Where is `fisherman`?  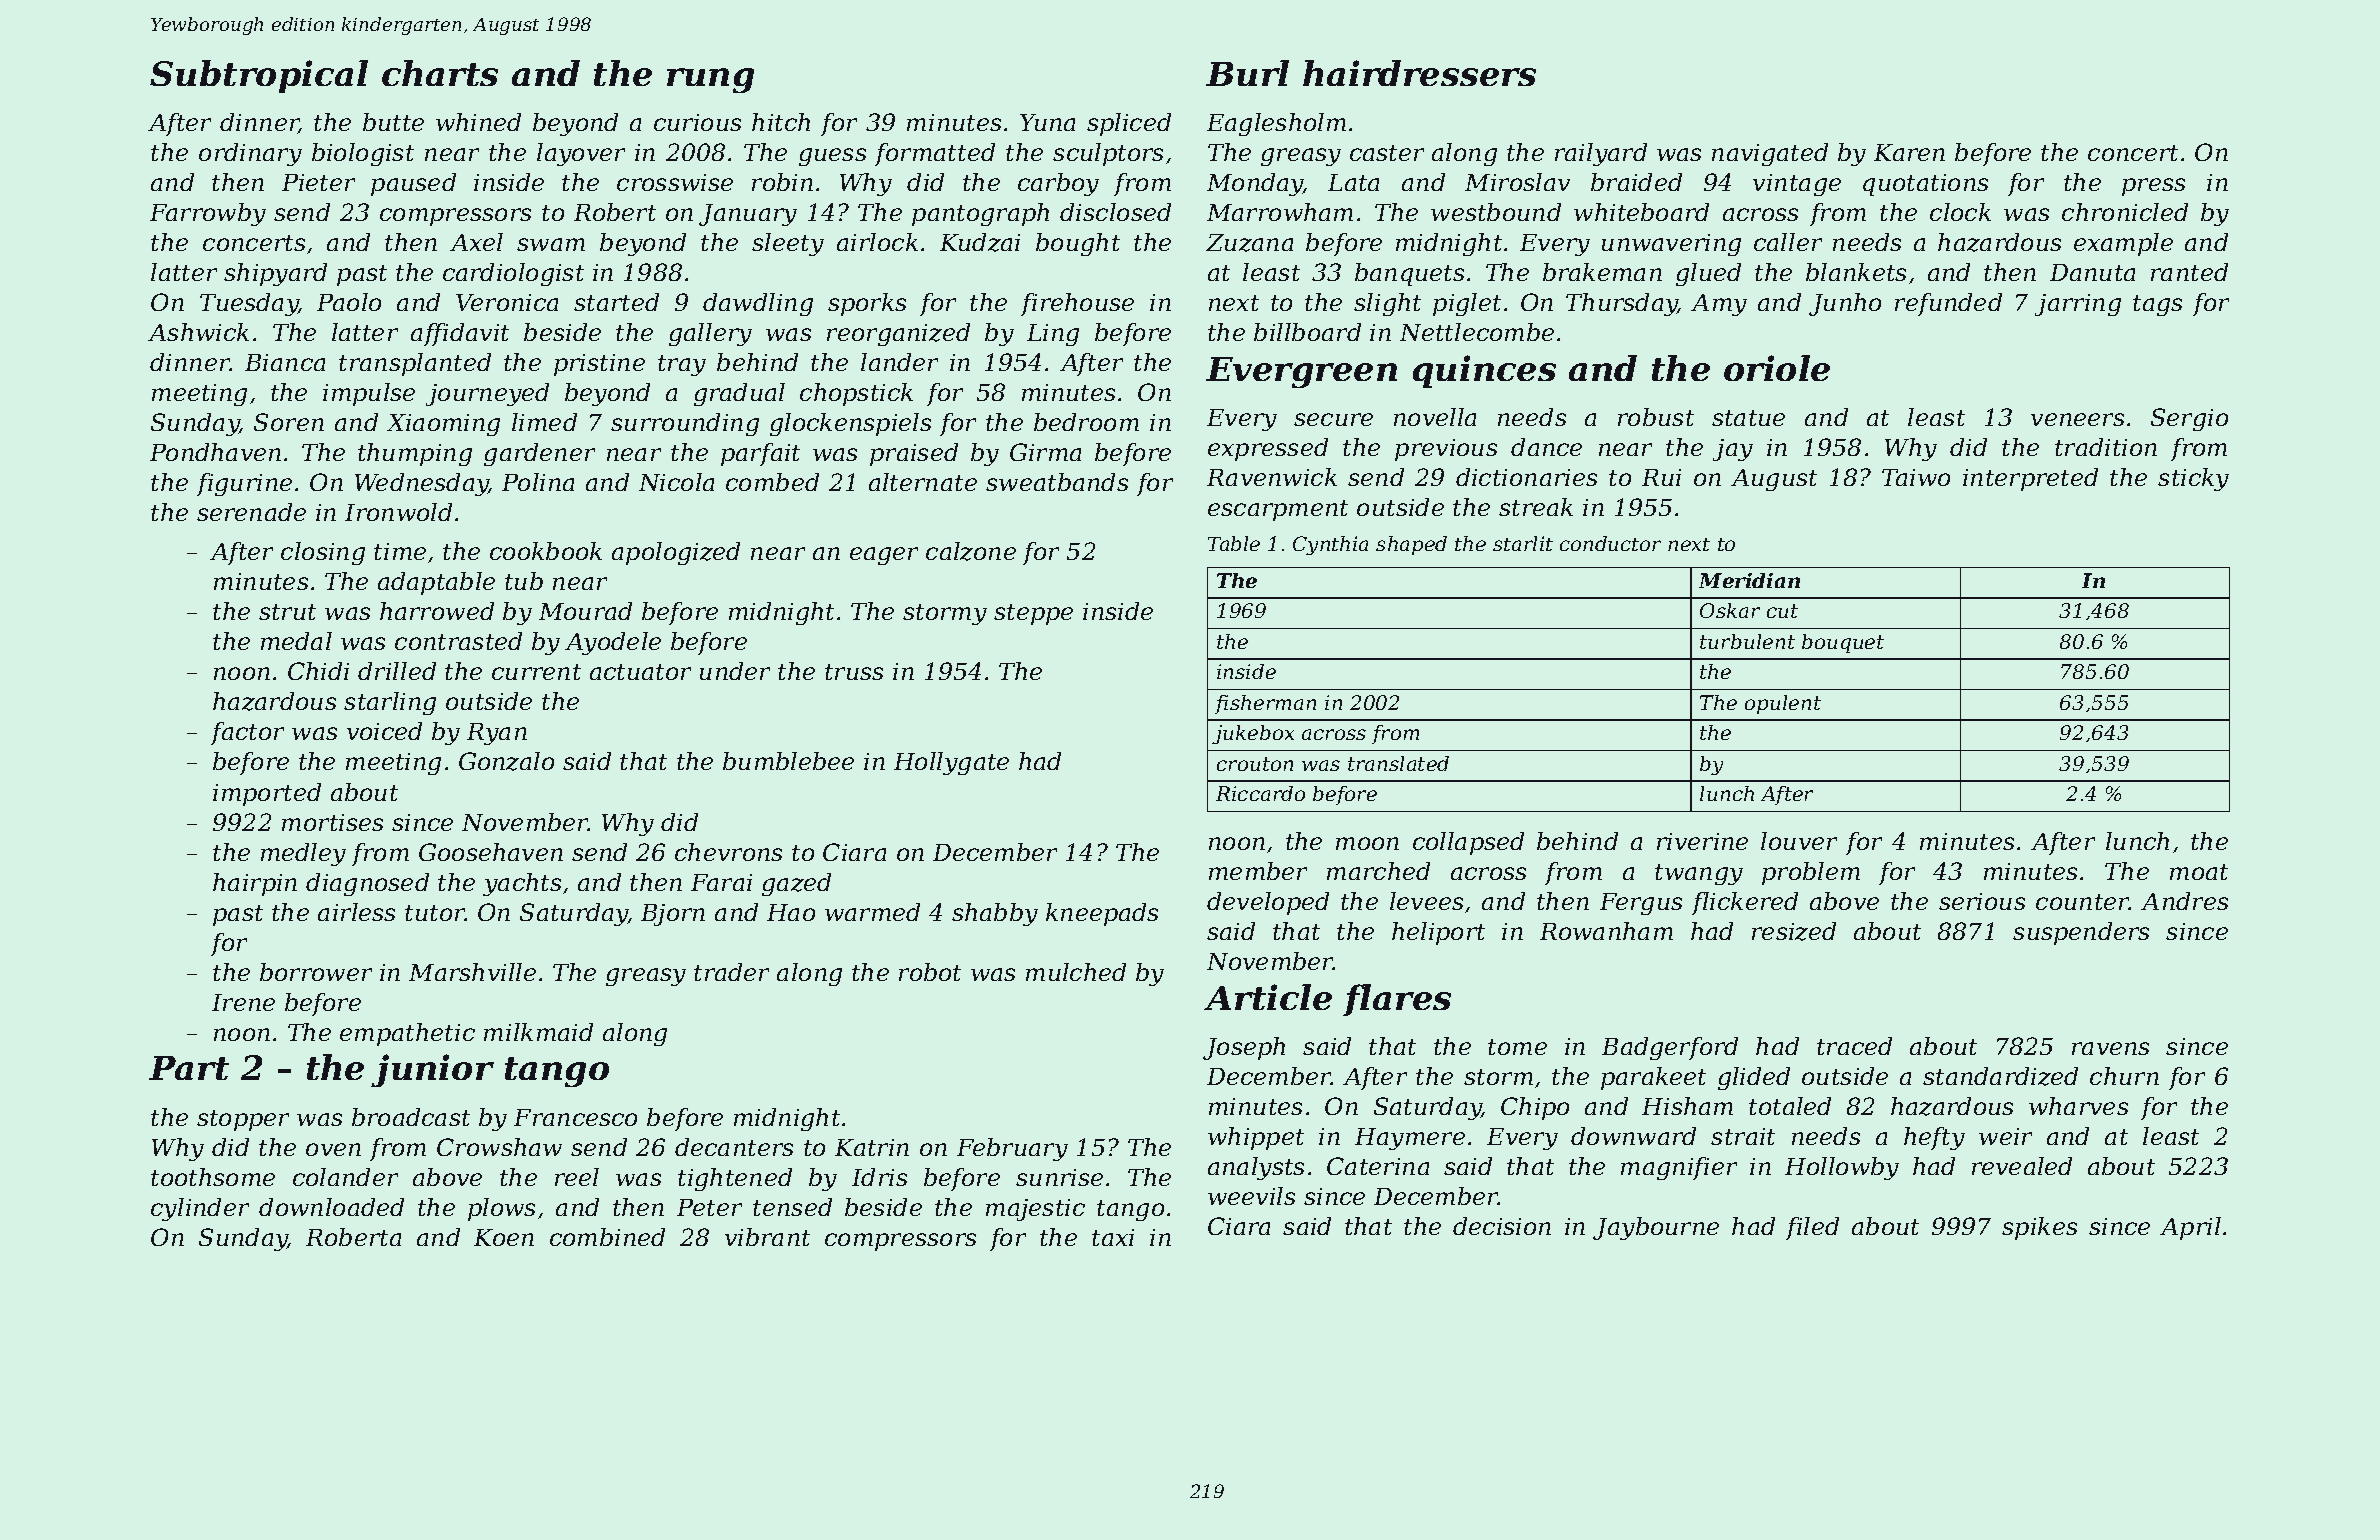 fisherman is located at coordinates (1265, 704).
